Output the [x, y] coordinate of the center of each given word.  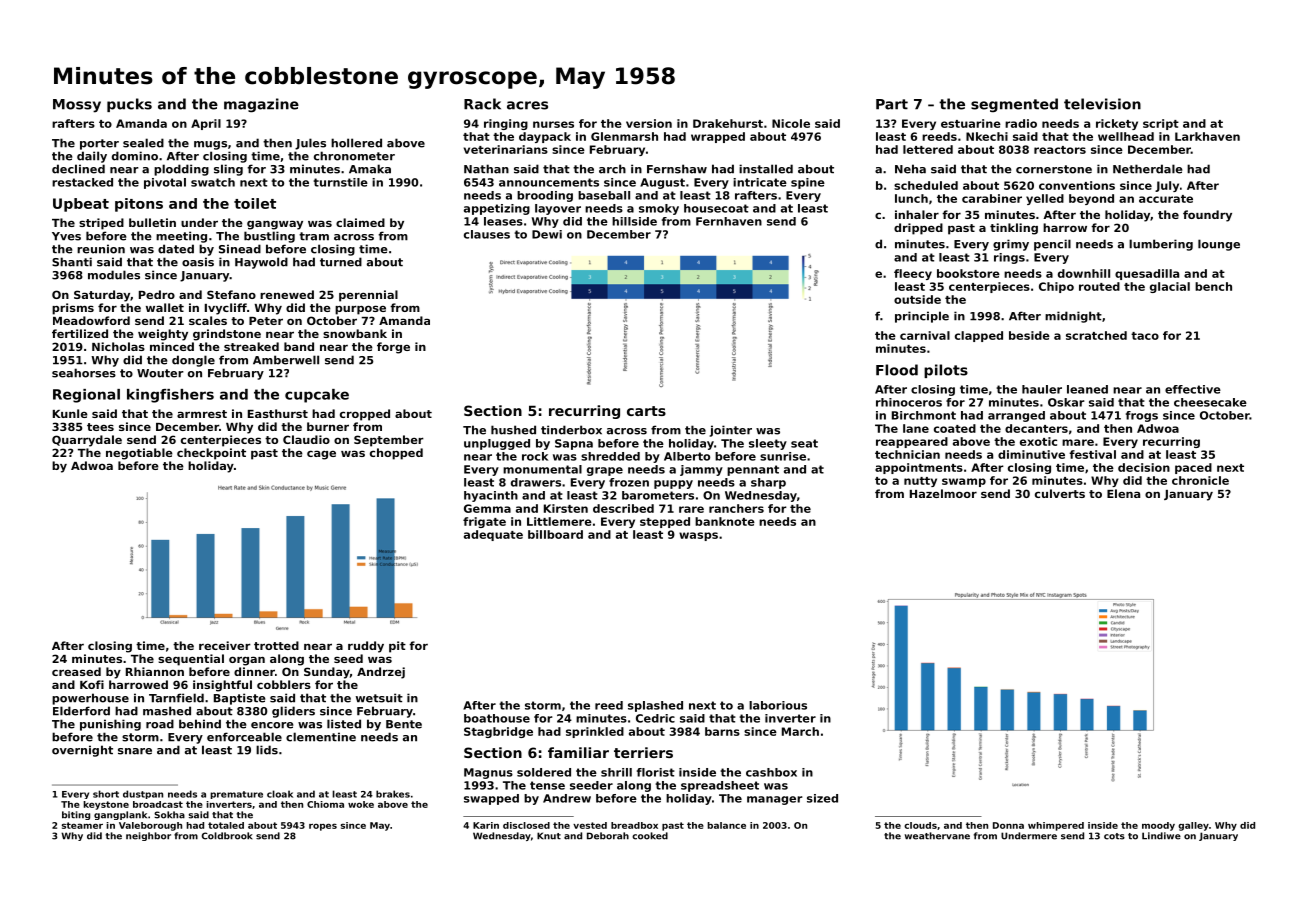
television [1102, 104]
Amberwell [286, 360]
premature [236, 795]
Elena [1123, 493]
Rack [482, 104]
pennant [753, 470]
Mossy [77, 106]
